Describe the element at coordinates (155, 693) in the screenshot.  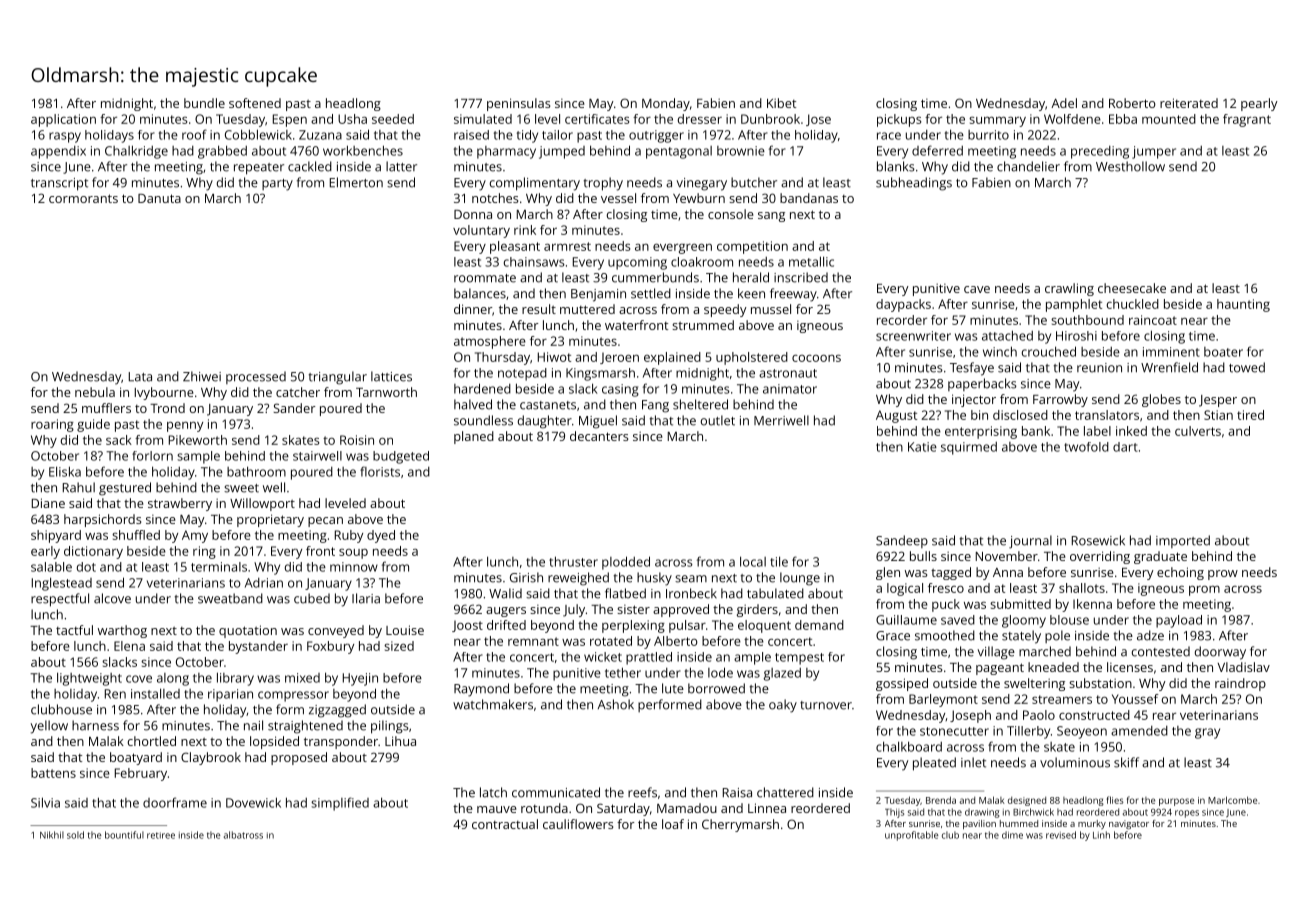
I see `installed` at that location.
